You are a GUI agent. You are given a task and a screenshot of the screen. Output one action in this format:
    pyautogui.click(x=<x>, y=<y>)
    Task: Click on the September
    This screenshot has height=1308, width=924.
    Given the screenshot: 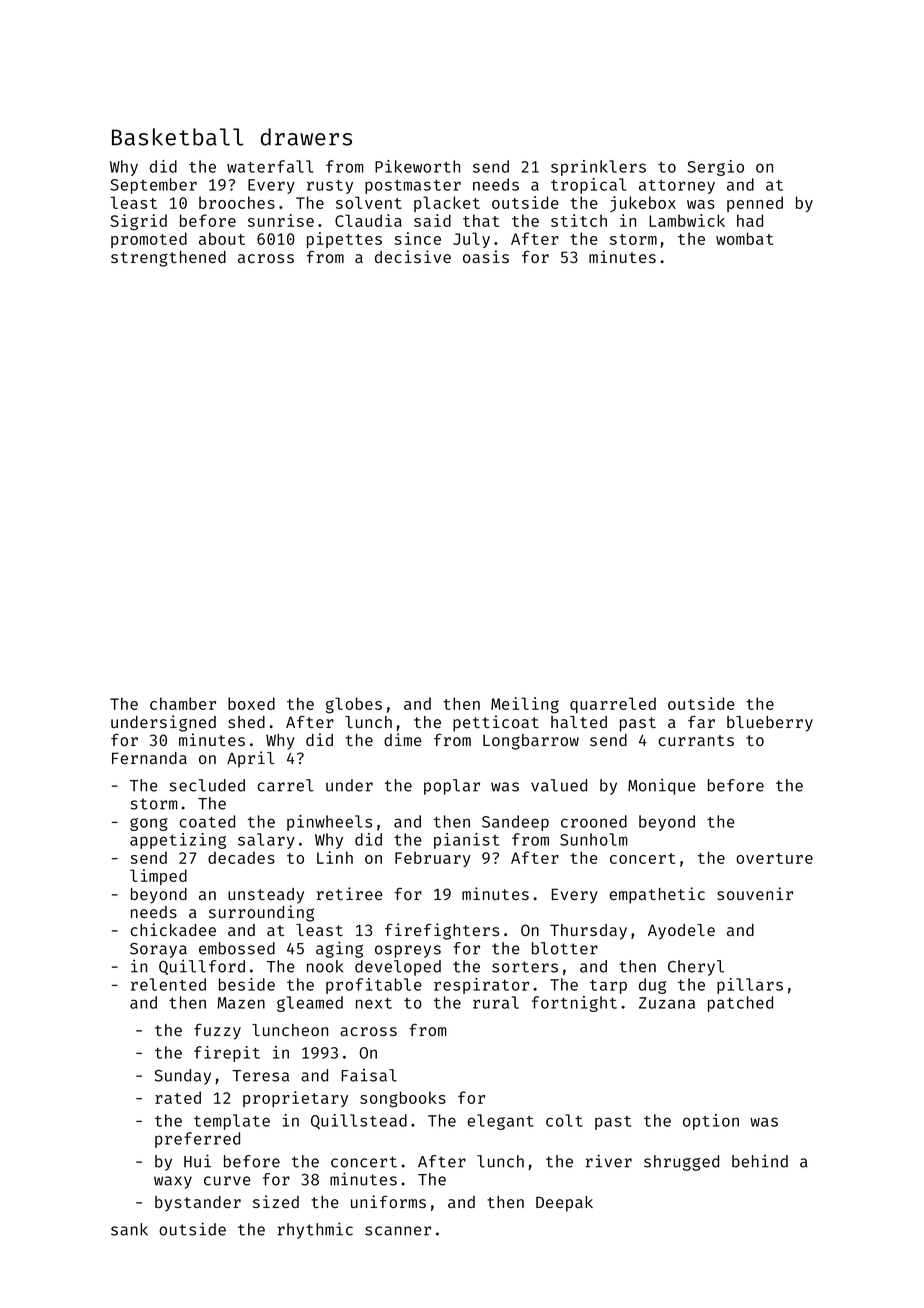 What is the action you would take?
    pyautogui.click(x=154, y=186)
